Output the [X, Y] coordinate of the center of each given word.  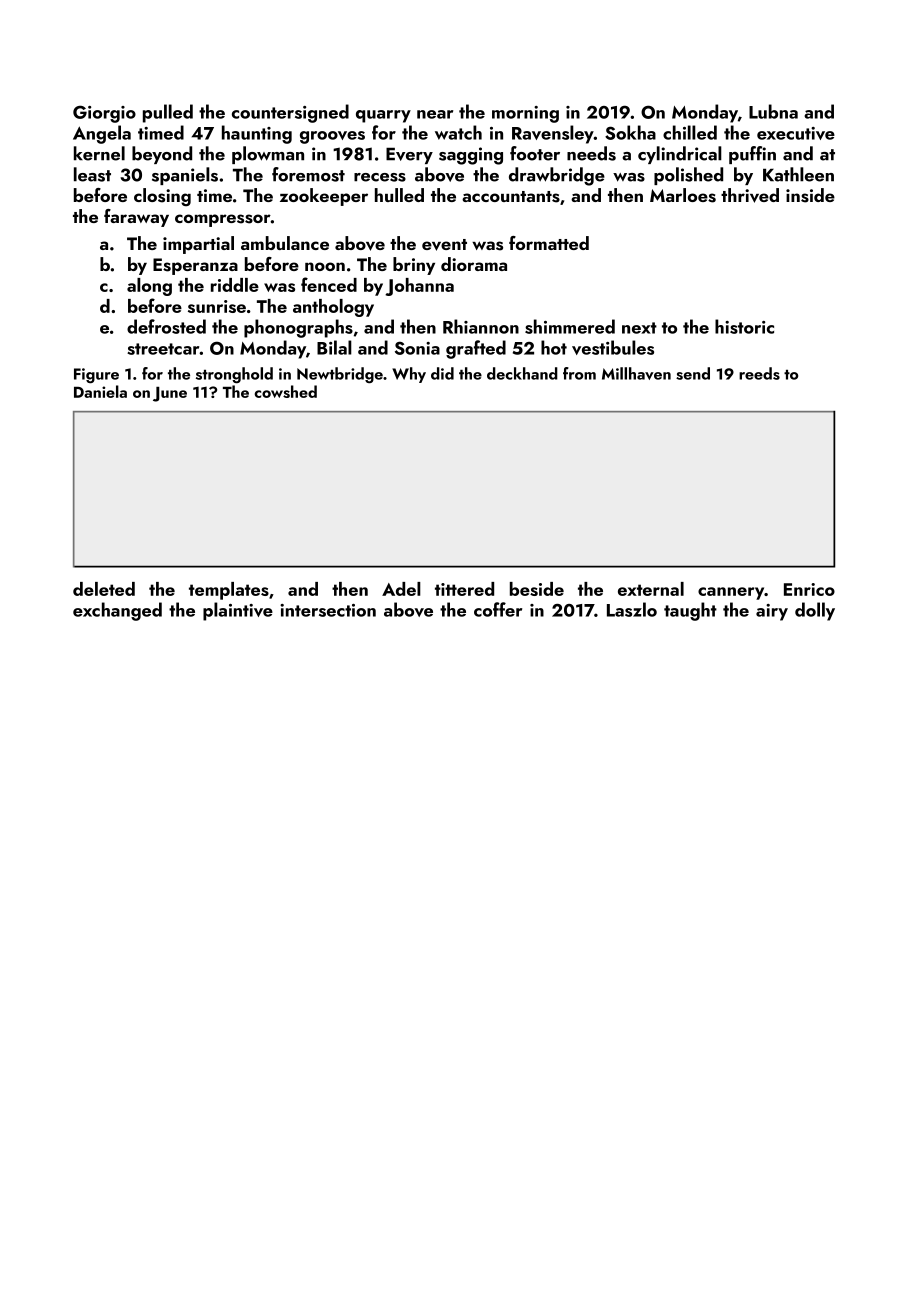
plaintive [238, 611]
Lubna [773, 111]
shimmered [570, 326]
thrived [750, 195]
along [149, 287]
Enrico [809, 589]
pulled [168, 113]
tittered [464, 589]
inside [810, 195]
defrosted [166, 326]
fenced [329, 284]
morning [525, 114]
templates [229, 591]
